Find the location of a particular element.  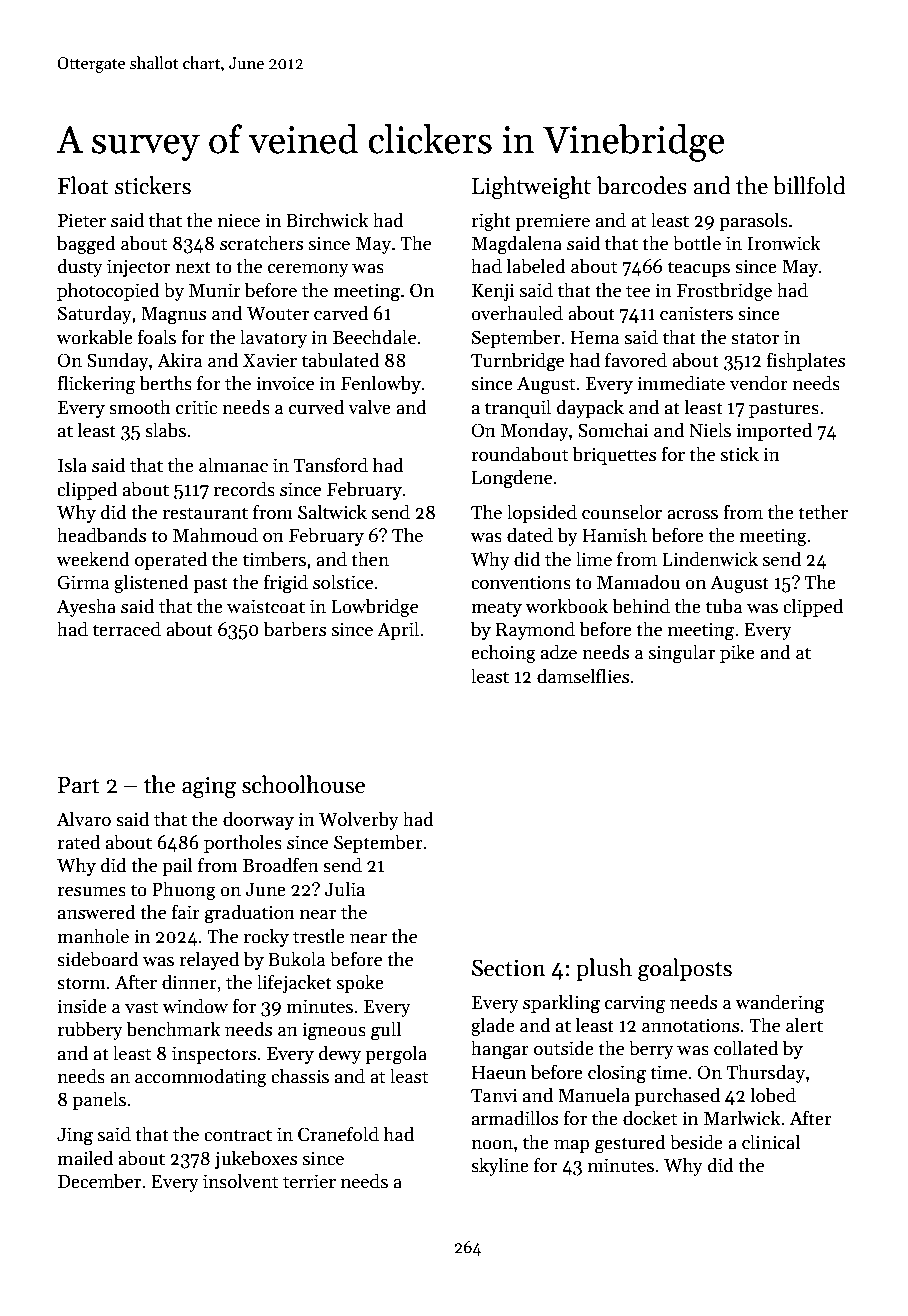

billfold is located at coordinates (809, 185).
